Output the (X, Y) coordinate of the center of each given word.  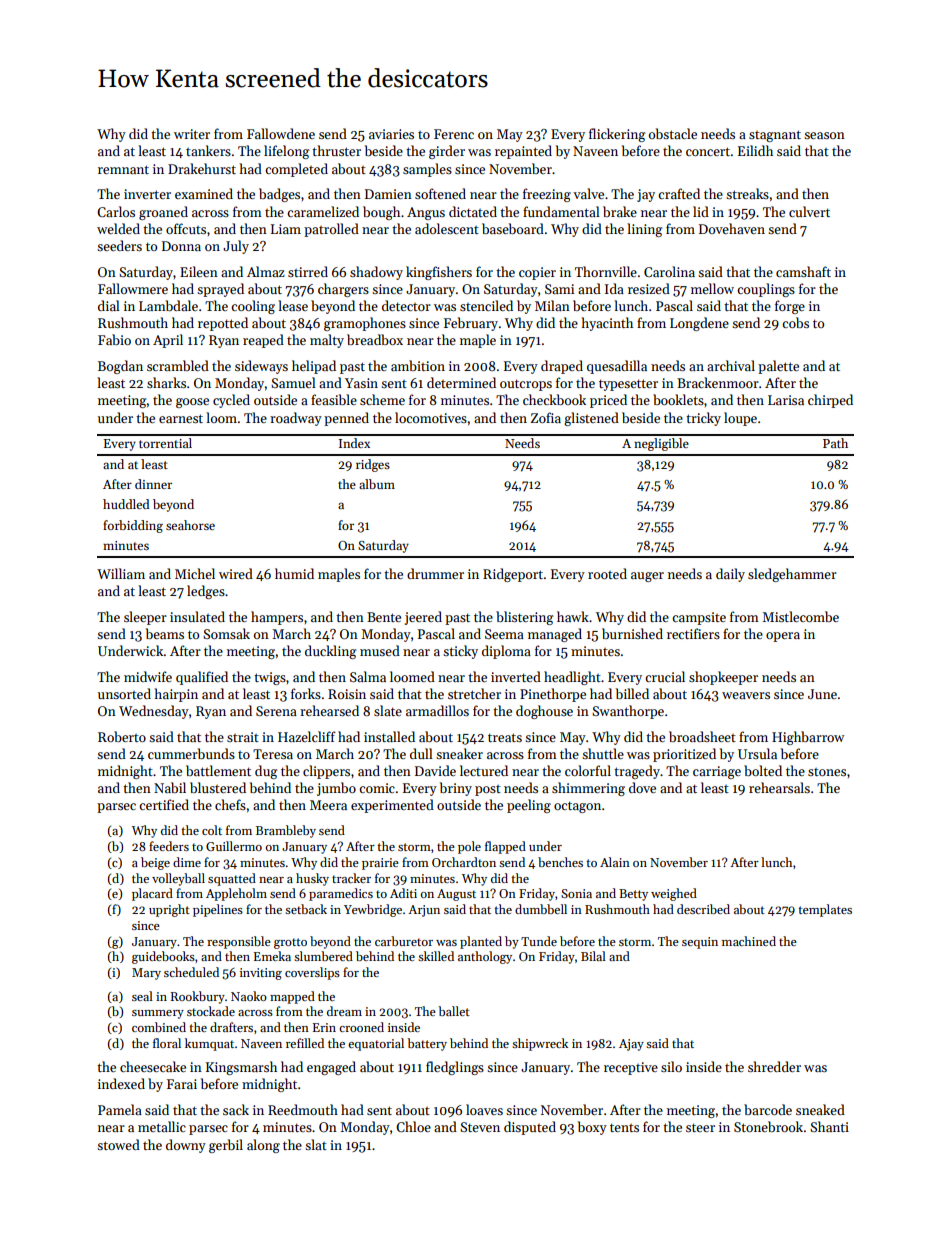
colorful (588, 770)
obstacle (673, 133)
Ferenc (454, 134)
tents (624, 1127)
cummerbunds (191, 753)
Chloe (413, 1126)
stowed (118, 1144)
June (822, 694)
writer (192, 134)
